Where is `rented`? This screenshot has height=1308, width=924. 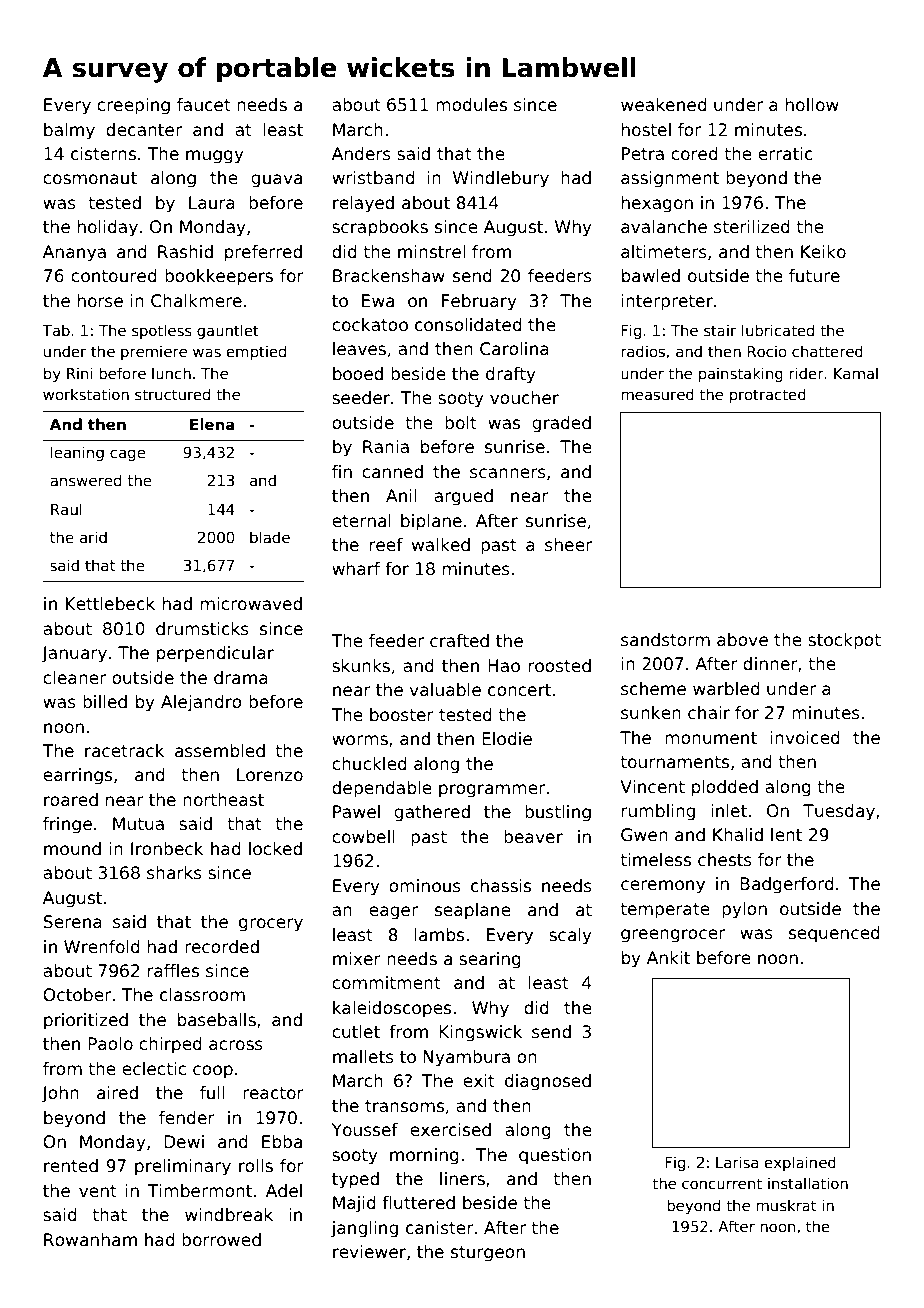 rented is located at coordinates (71, 1166).
